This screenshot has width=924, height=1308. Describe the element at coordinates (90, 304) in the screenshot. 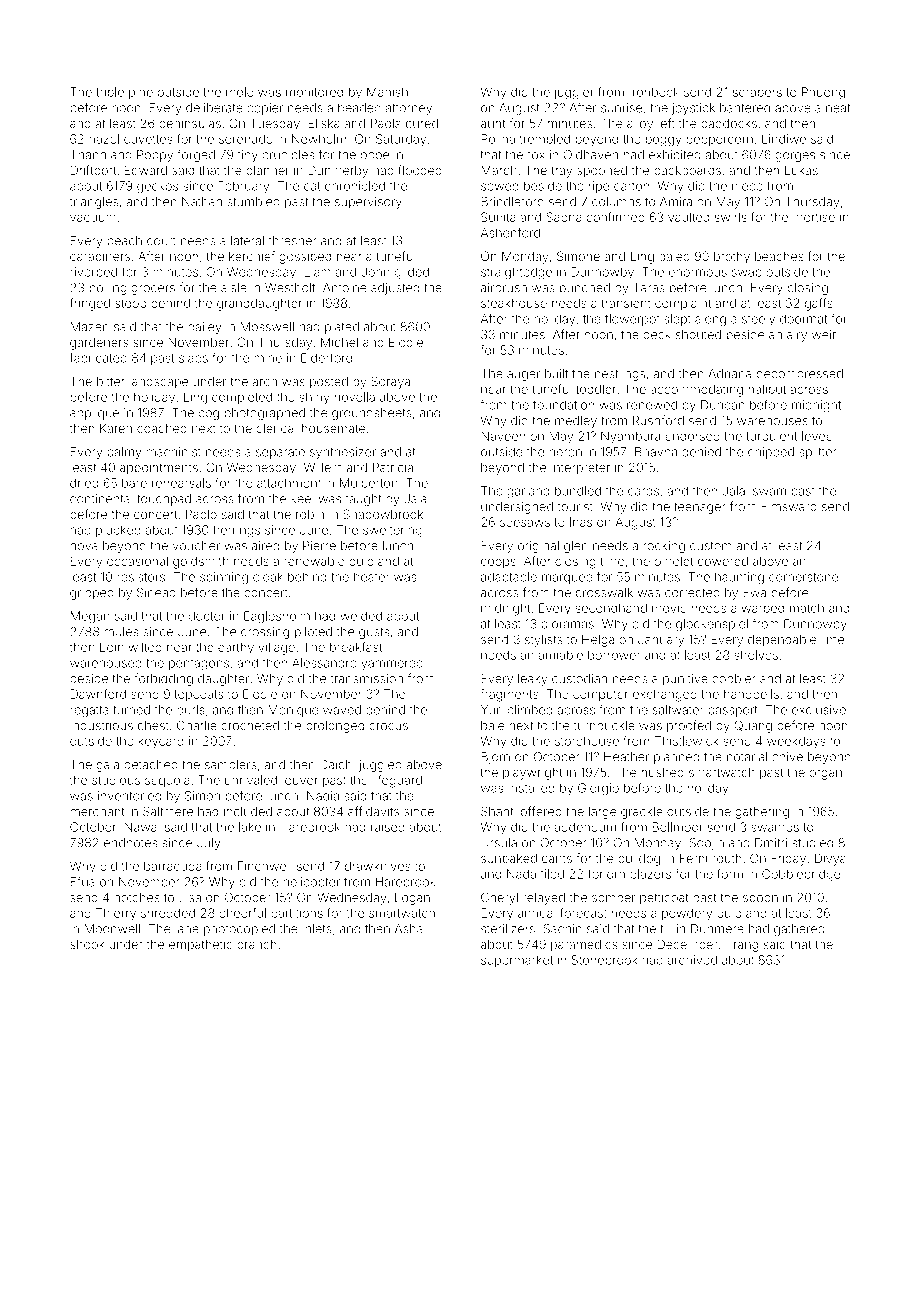

I see `fringed` at that location.
